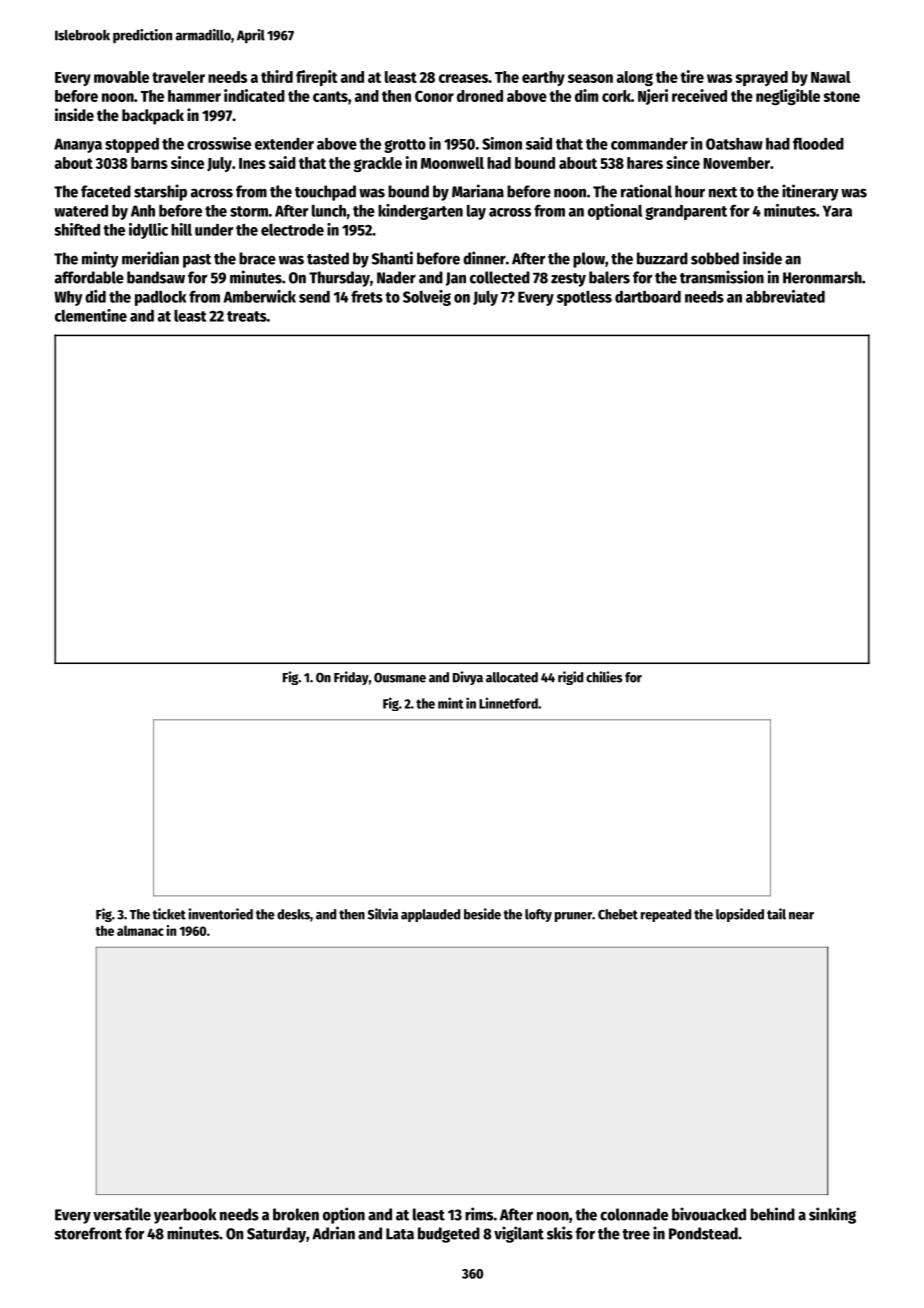 Image resolution: width=924 pixels, height=1308 pixels. What do you see at coordinates (463, 78) in the document?
I see `creases` at bounding box center [463, 78].
